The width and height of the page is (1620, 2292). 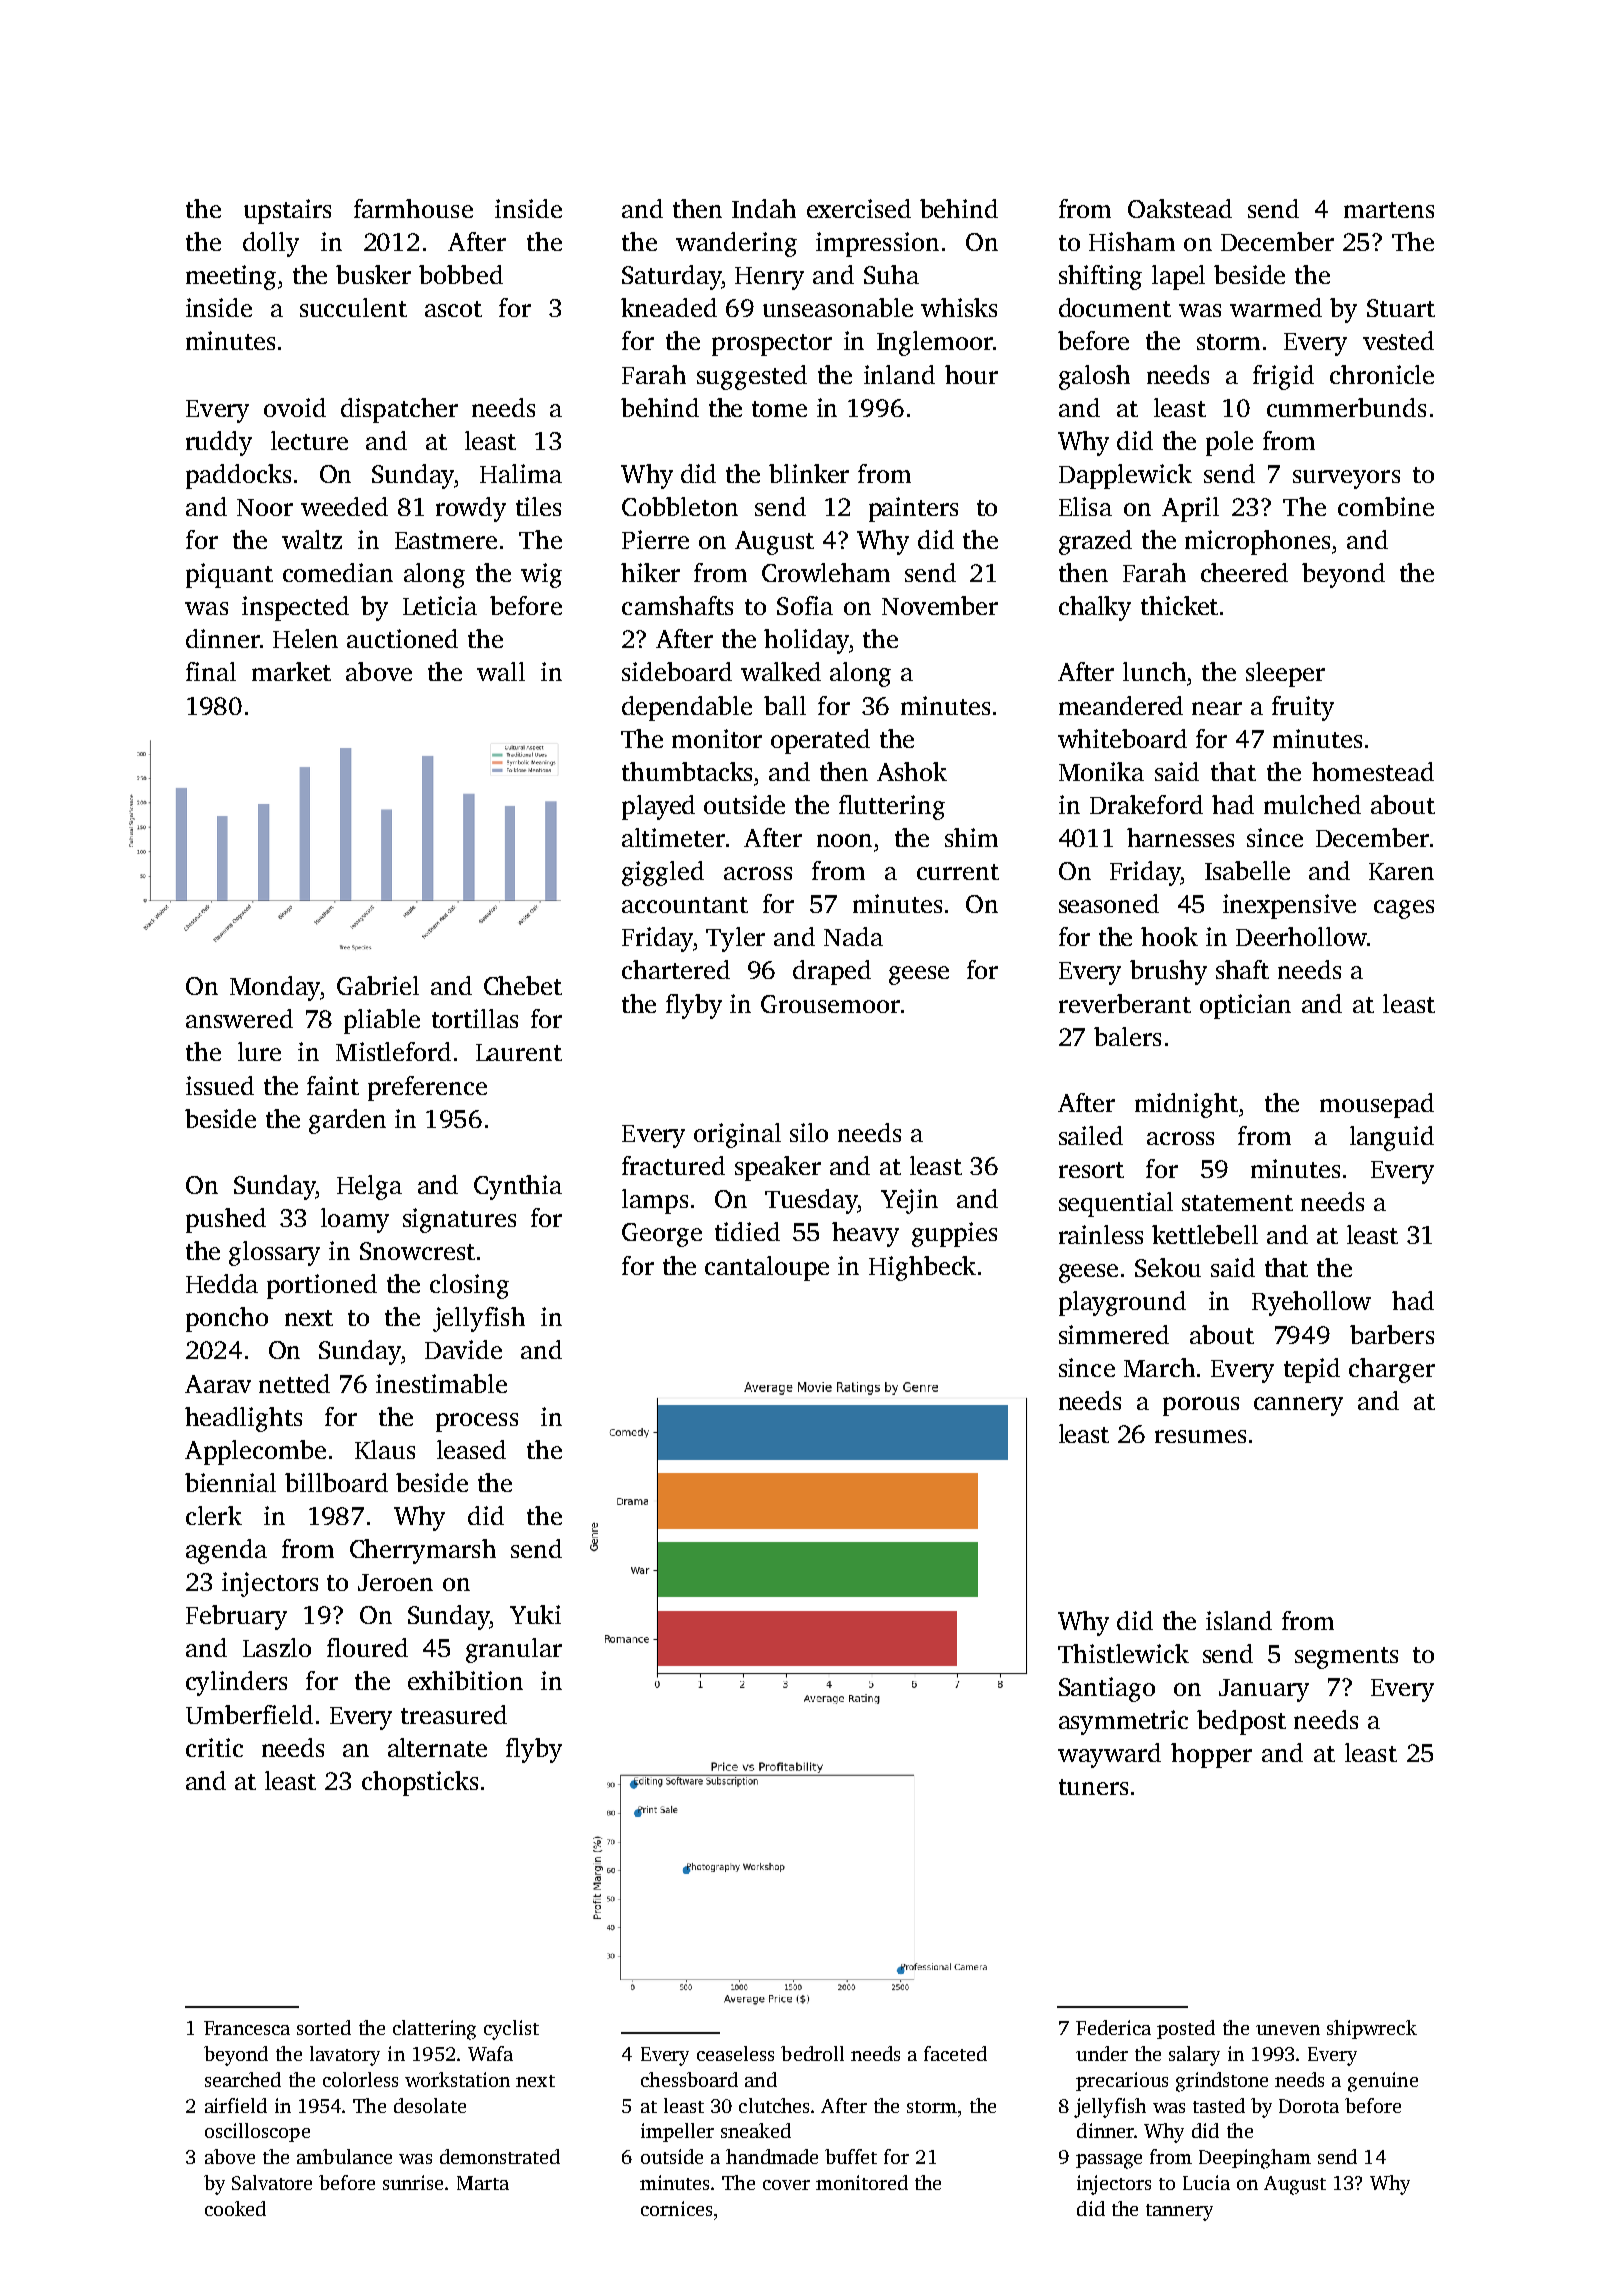 What do you see at coordinates (971, 374) in the page?
I see `hour` at bounding box center [971, 374].
